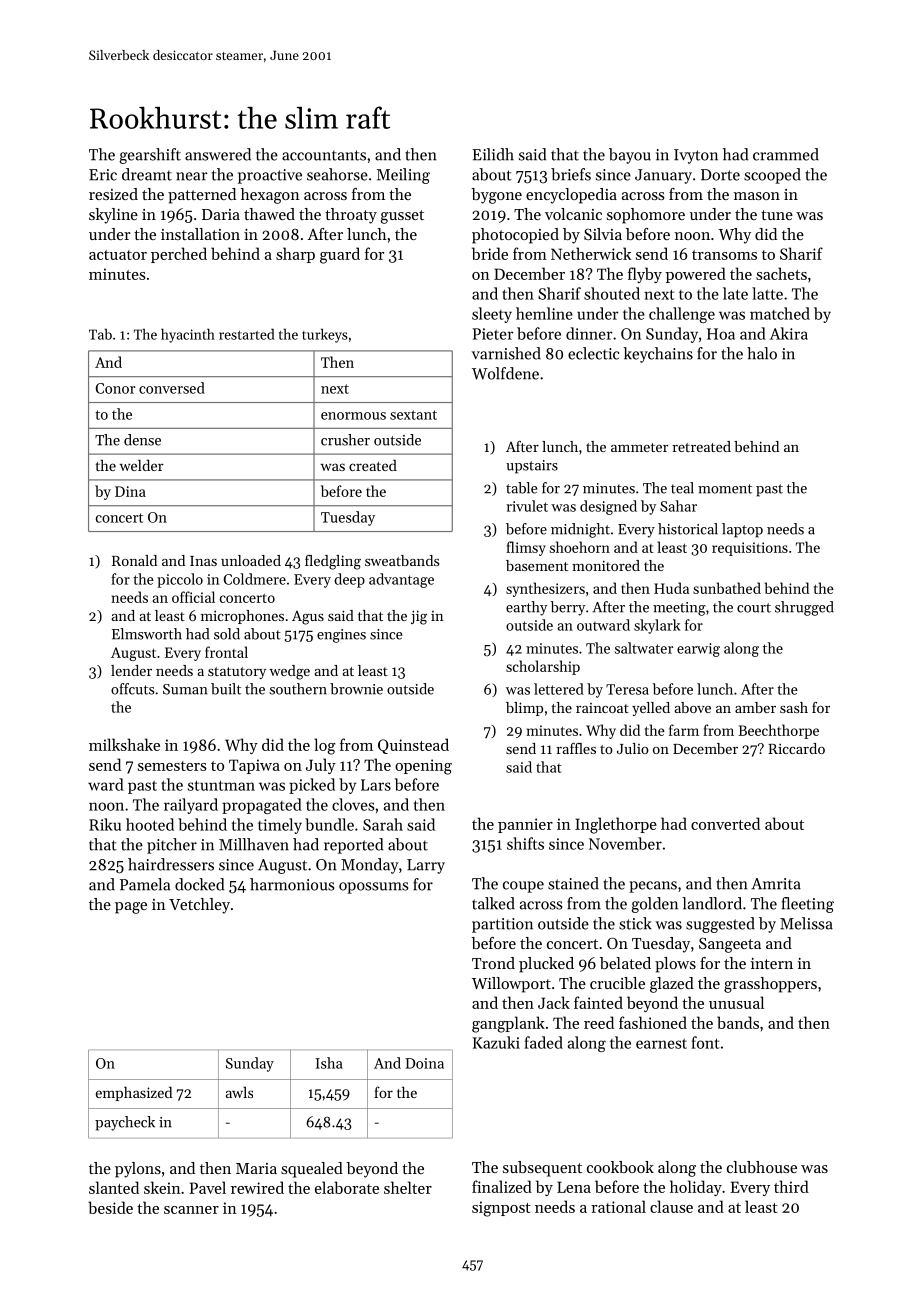 The height and width of the screenshot is (1308, 924). I want to click on shrugged, so click(804, 608).
